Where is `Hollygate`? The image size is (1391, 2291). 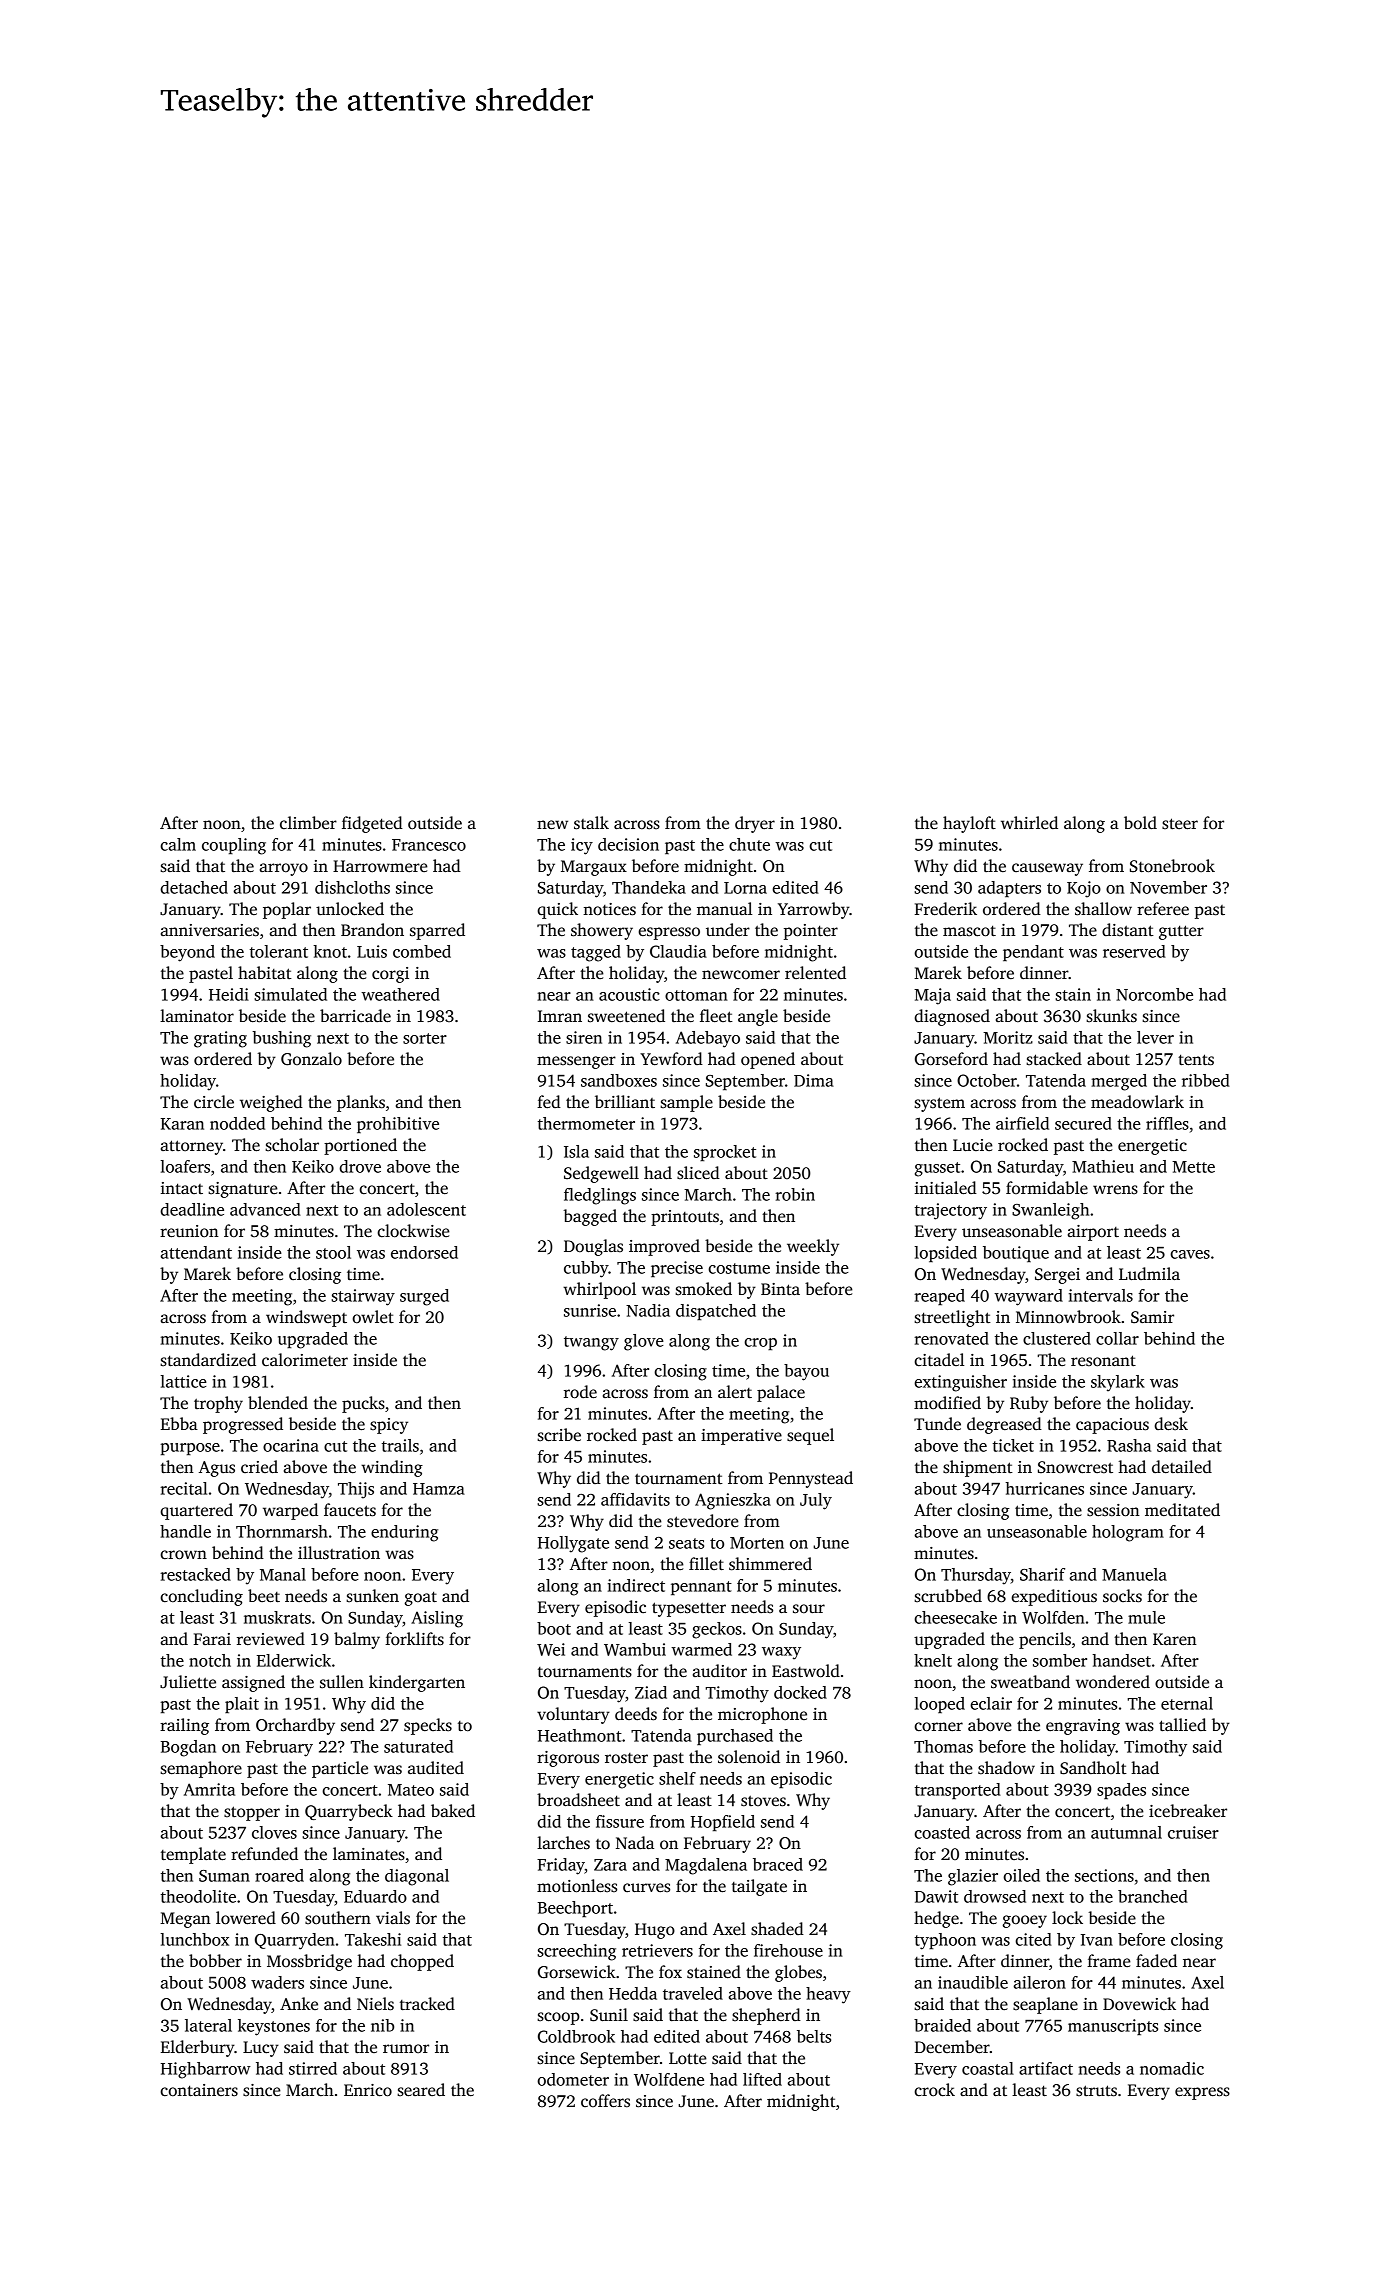
Hollygate is located at coordinates (573, 1544).
